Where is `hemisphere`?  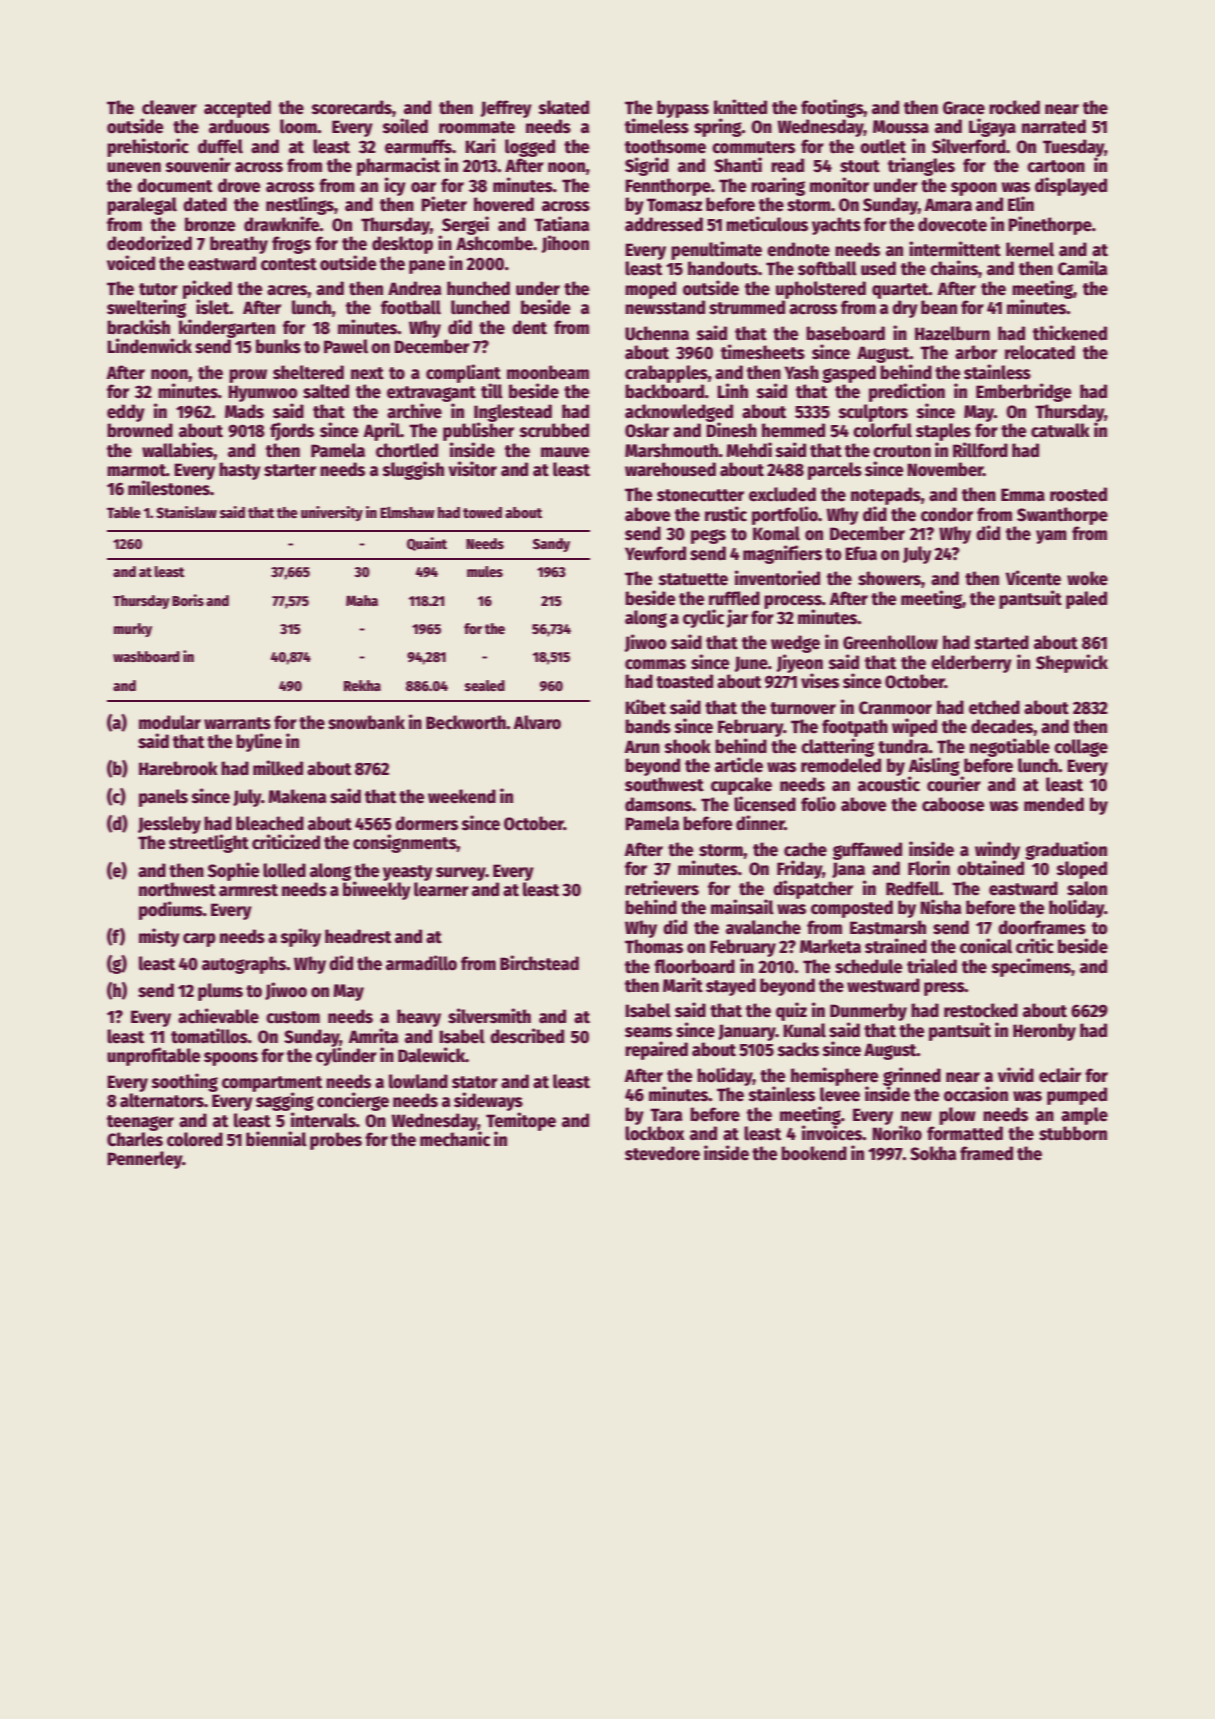
hemisphere is located at coordinates (834, 1076).
